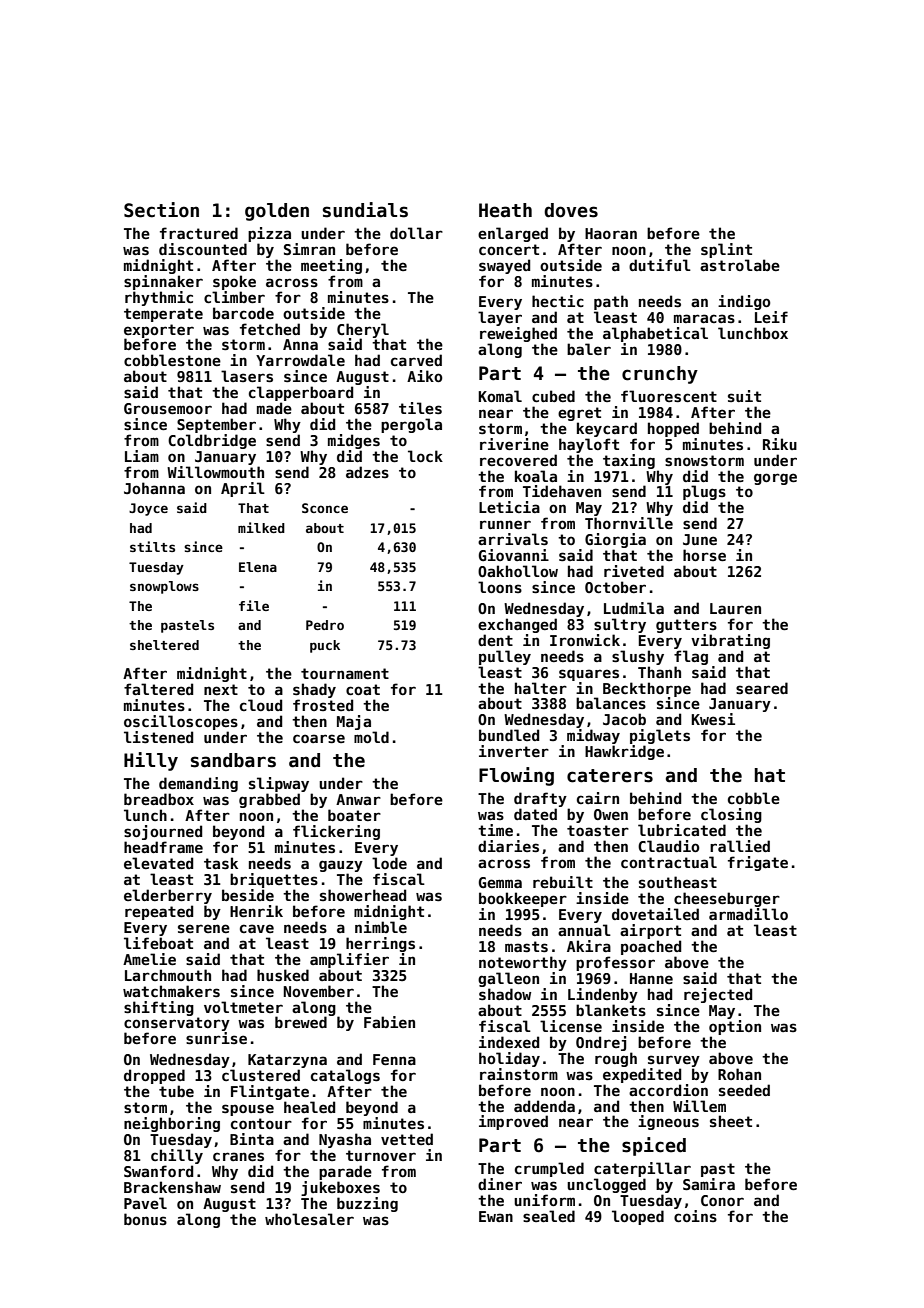 This page has width=924, height=1308. I want to click on doves, so click(571, 210).
